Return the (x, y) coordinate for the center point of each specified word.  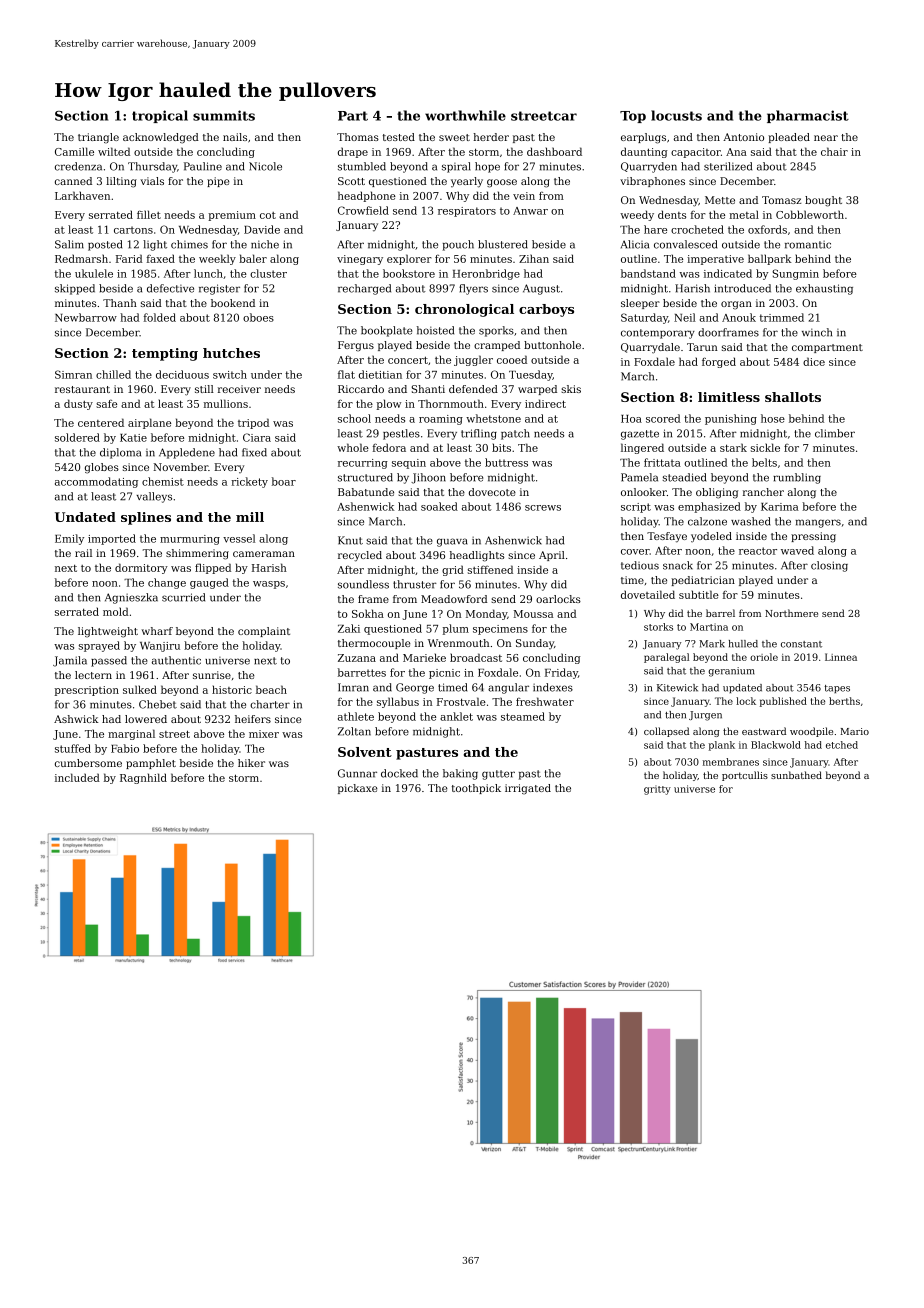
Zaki (349, 628)
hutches (231, 353)
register (219, 289)
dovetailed (648, 594)
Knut (350, 540)
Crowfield (363, 210)
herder (491, 137)
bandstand (648, 273)
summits (224, 115)
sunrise (212, 675)
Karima (780, 507)
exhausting (824, 289)
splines (146, 518)
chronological (464, 310)
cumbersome (88, 763)
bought (823, 201)
